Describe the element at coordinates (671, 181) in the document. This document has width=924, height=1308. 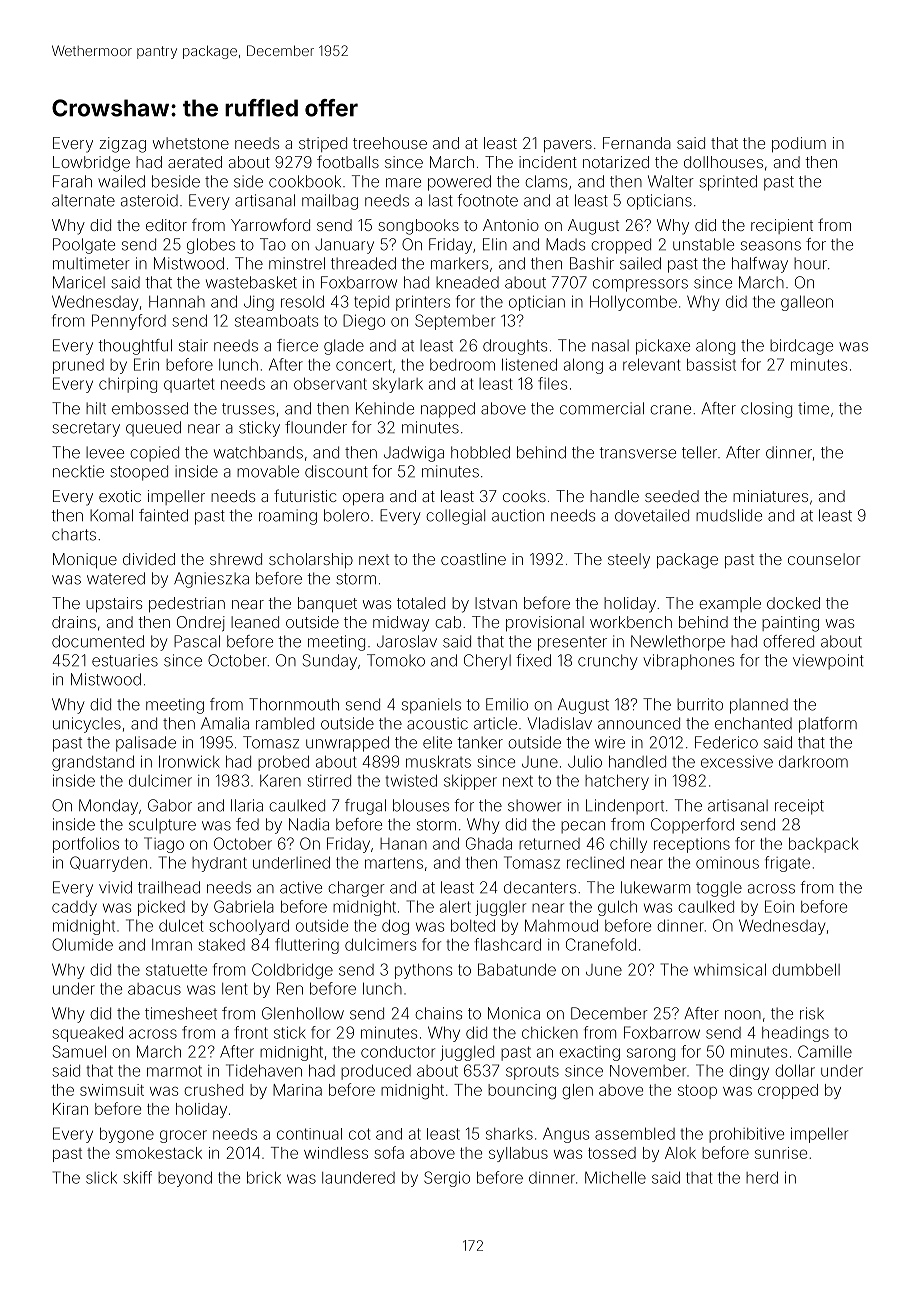
I see `Walter` at that location.
